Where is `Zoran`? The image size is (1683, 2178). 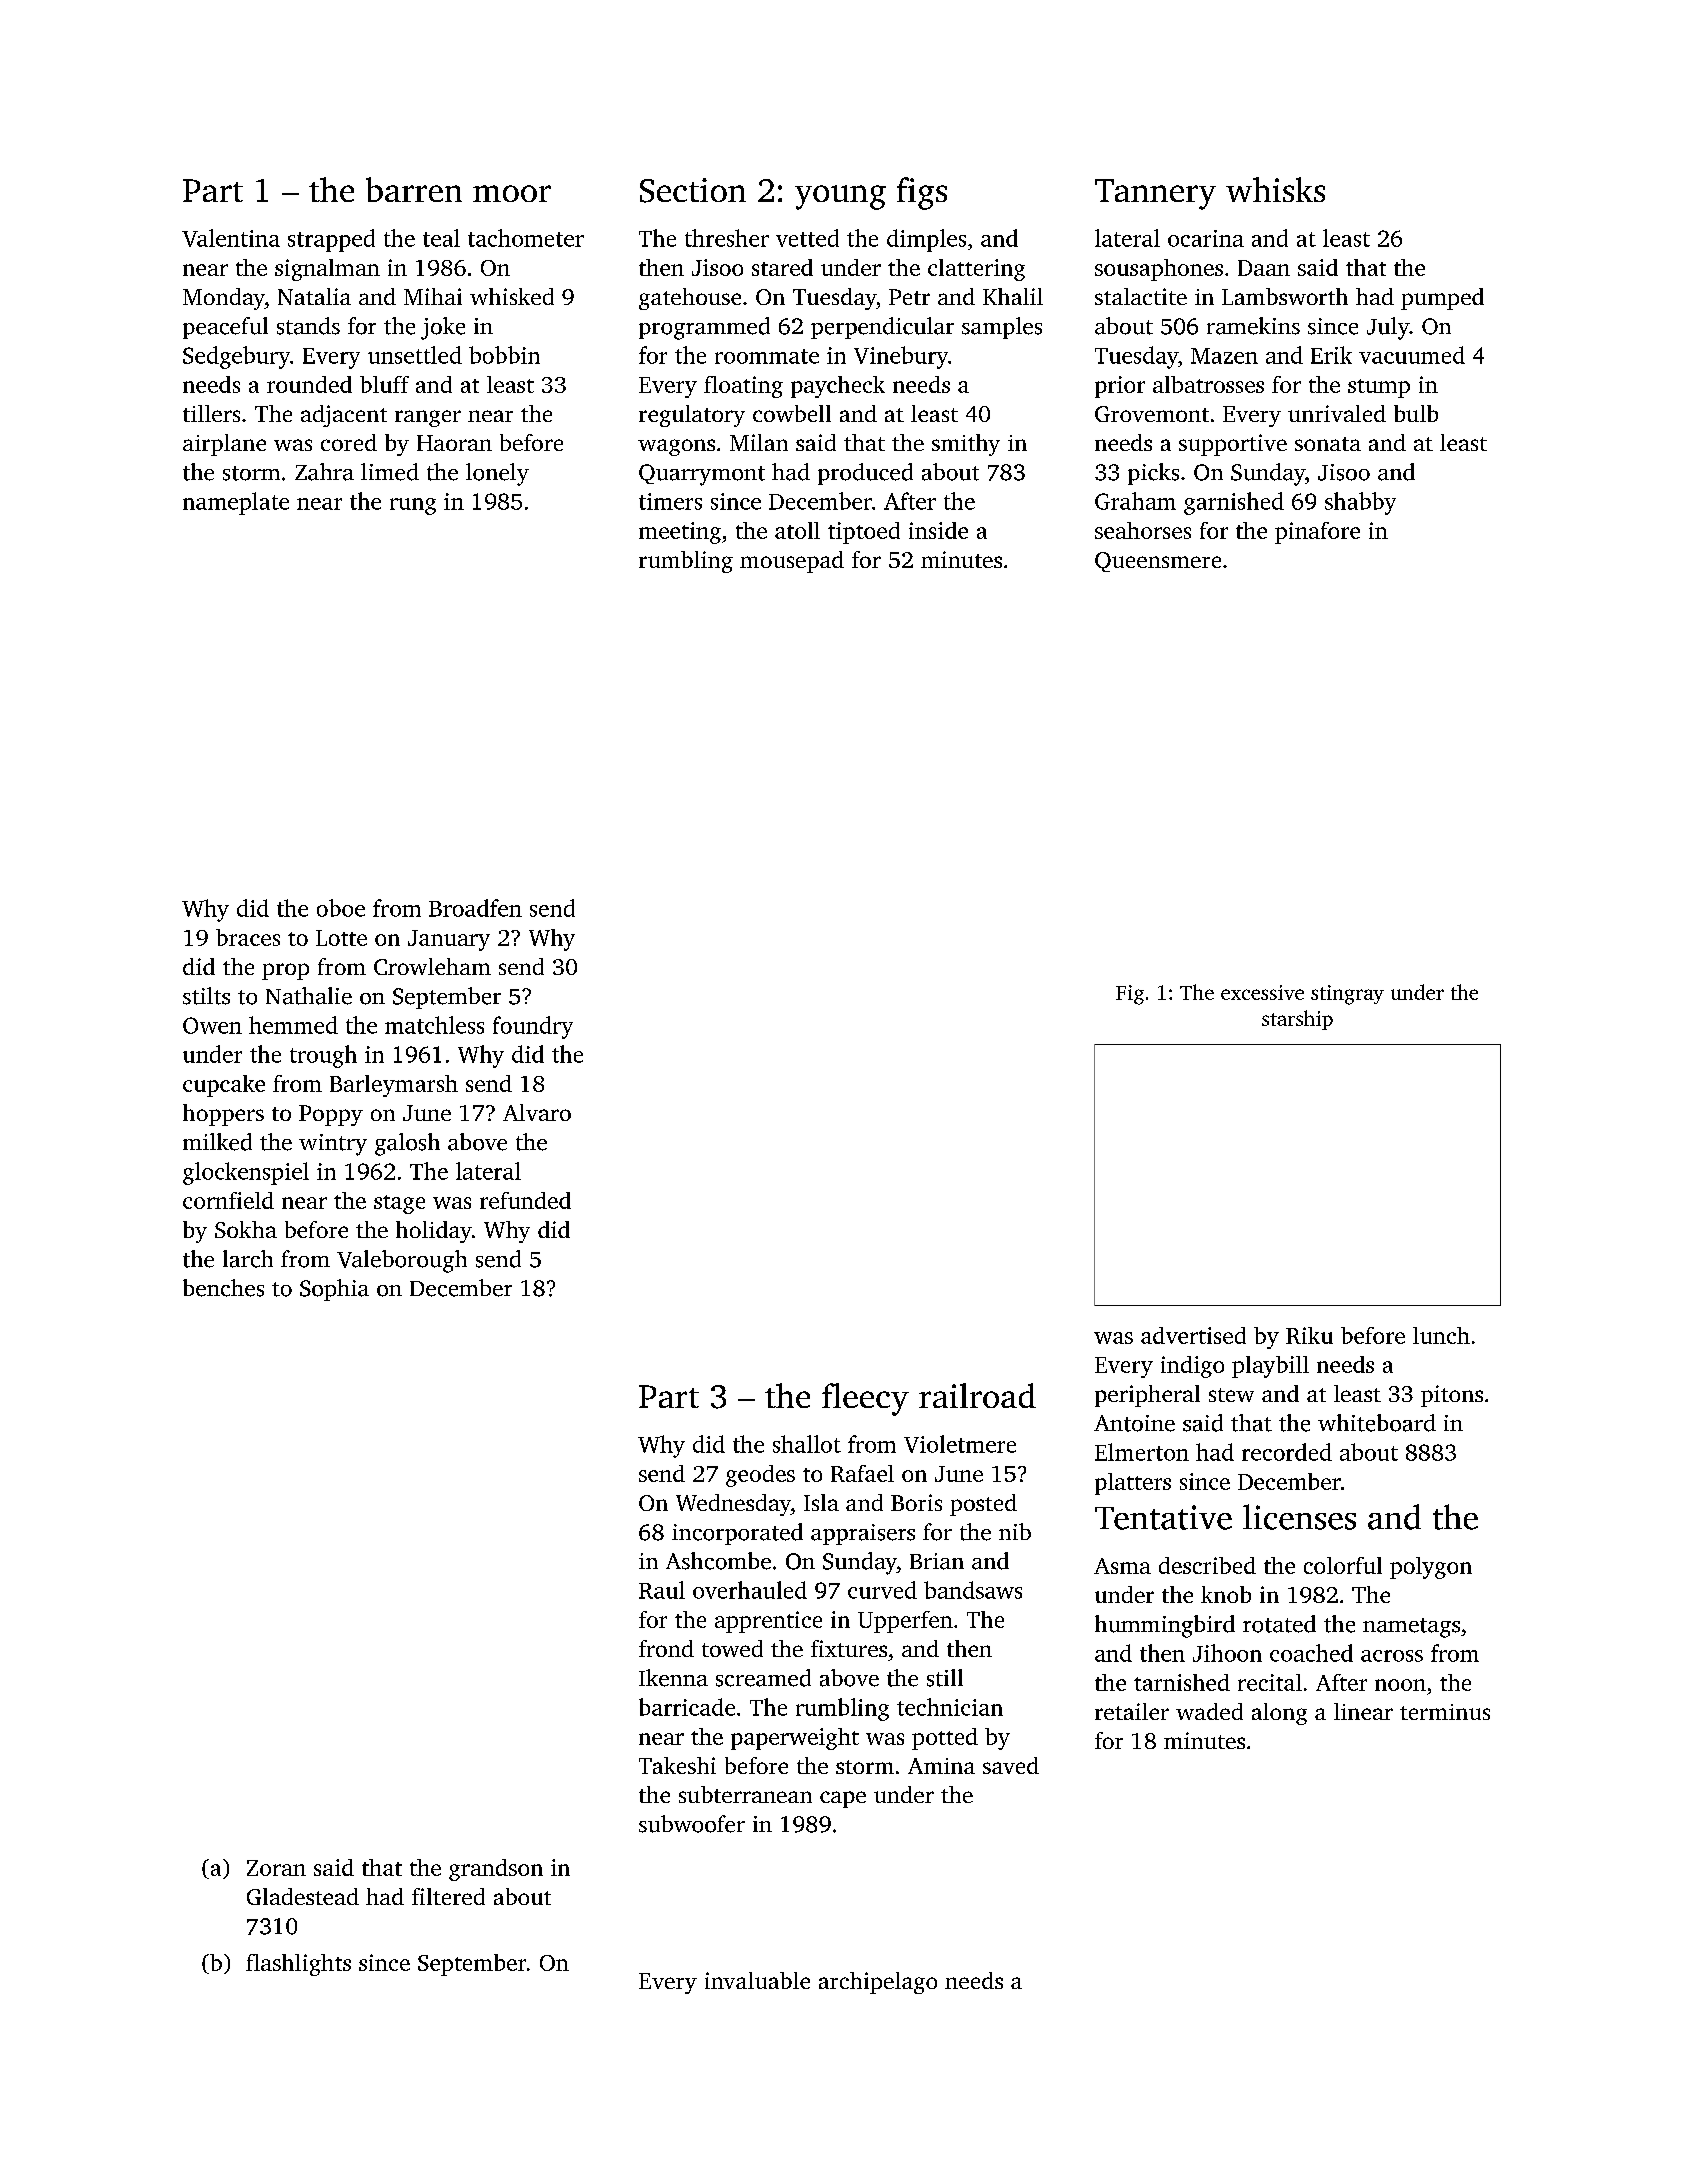 Zoran is located at coordinates (276, 1868).
